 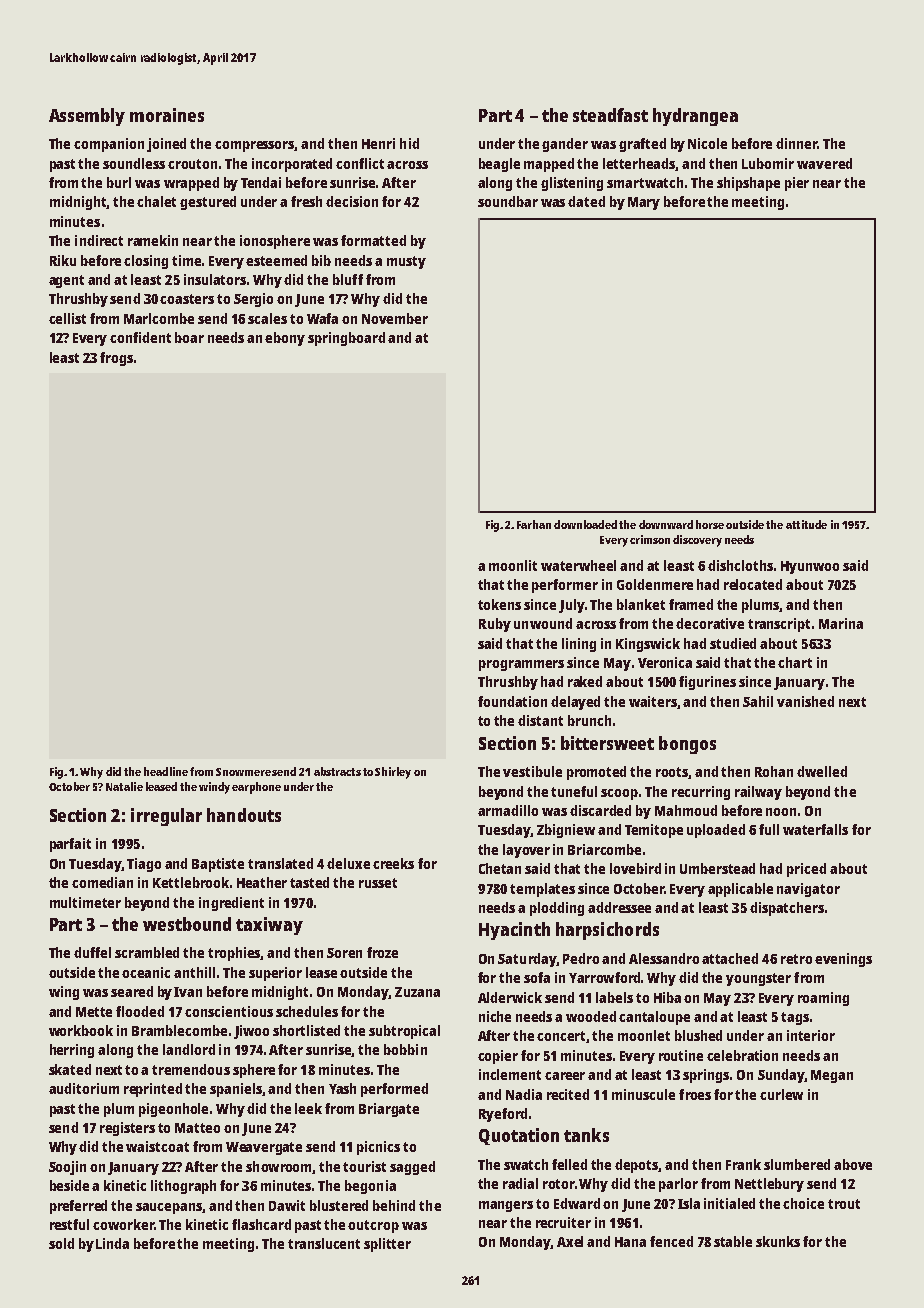 I want to click on preferred, so click(x=78, y=1207).
